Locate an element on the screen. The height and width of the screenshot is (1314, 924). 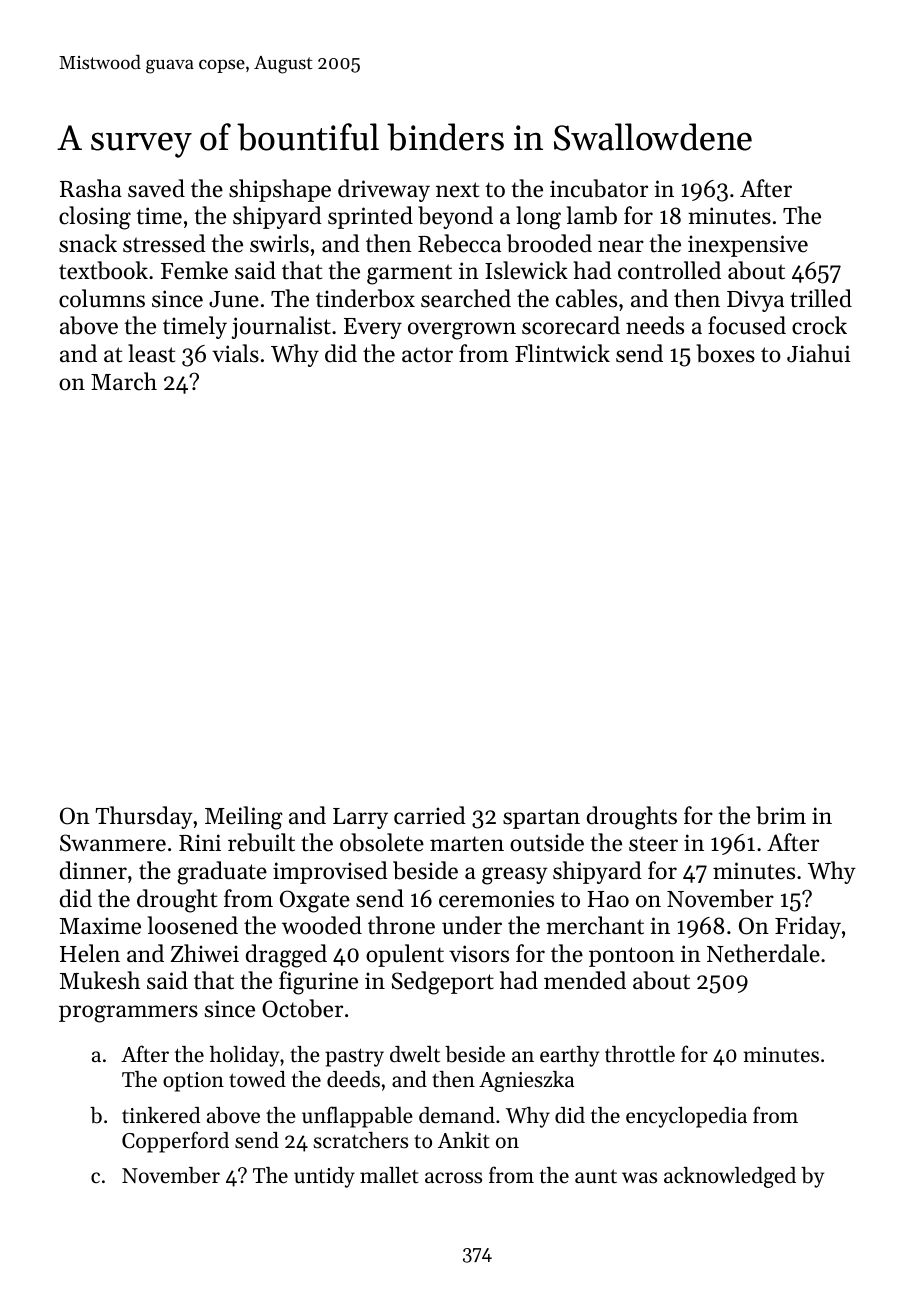
acknowledged is located at coordinates (730, 1177).
